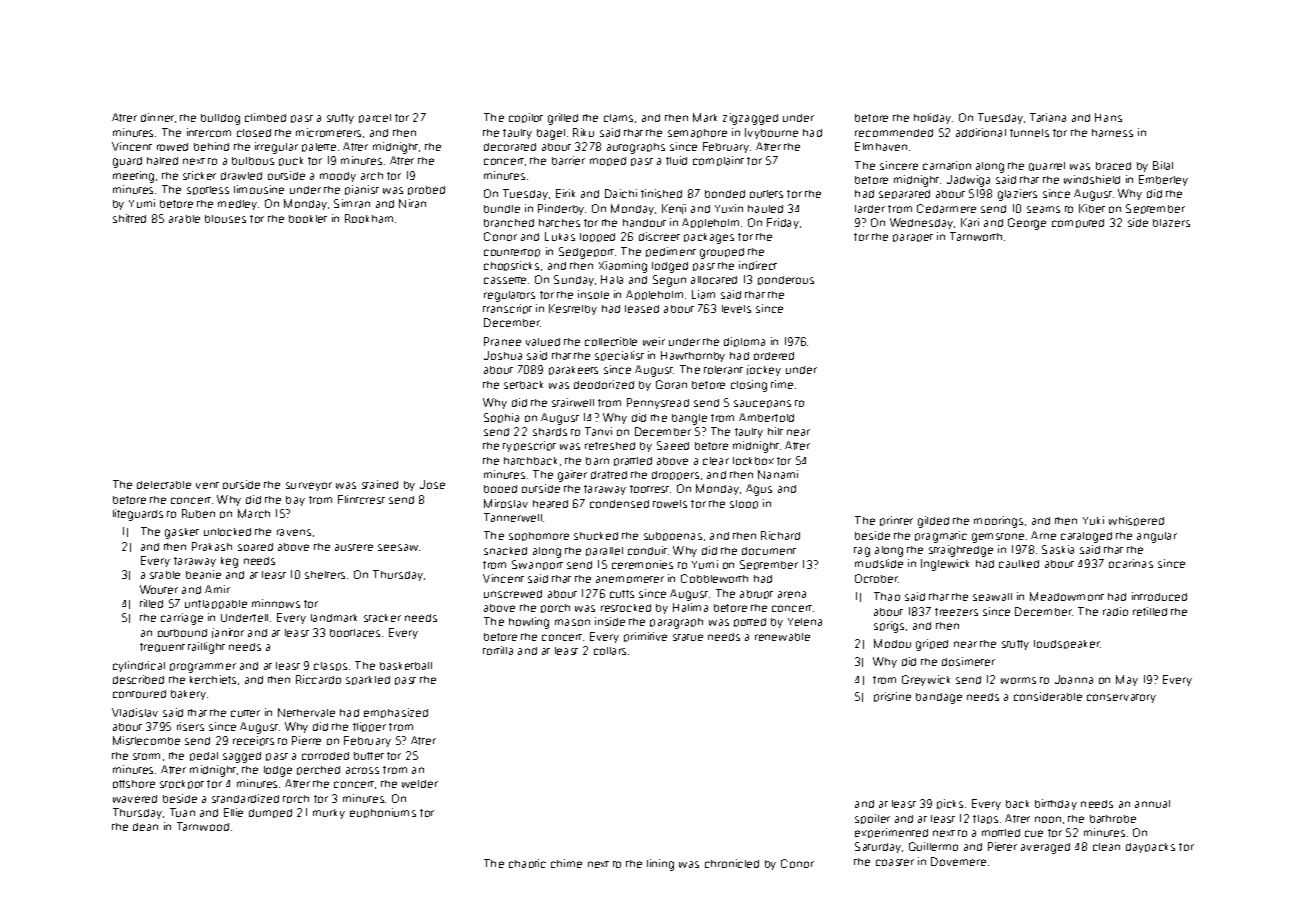 Image resolution: width=1308 pixels, height=924 pixels. Describe the element at coordinates (932, 118) in the document. I see `holiday` at that location.
